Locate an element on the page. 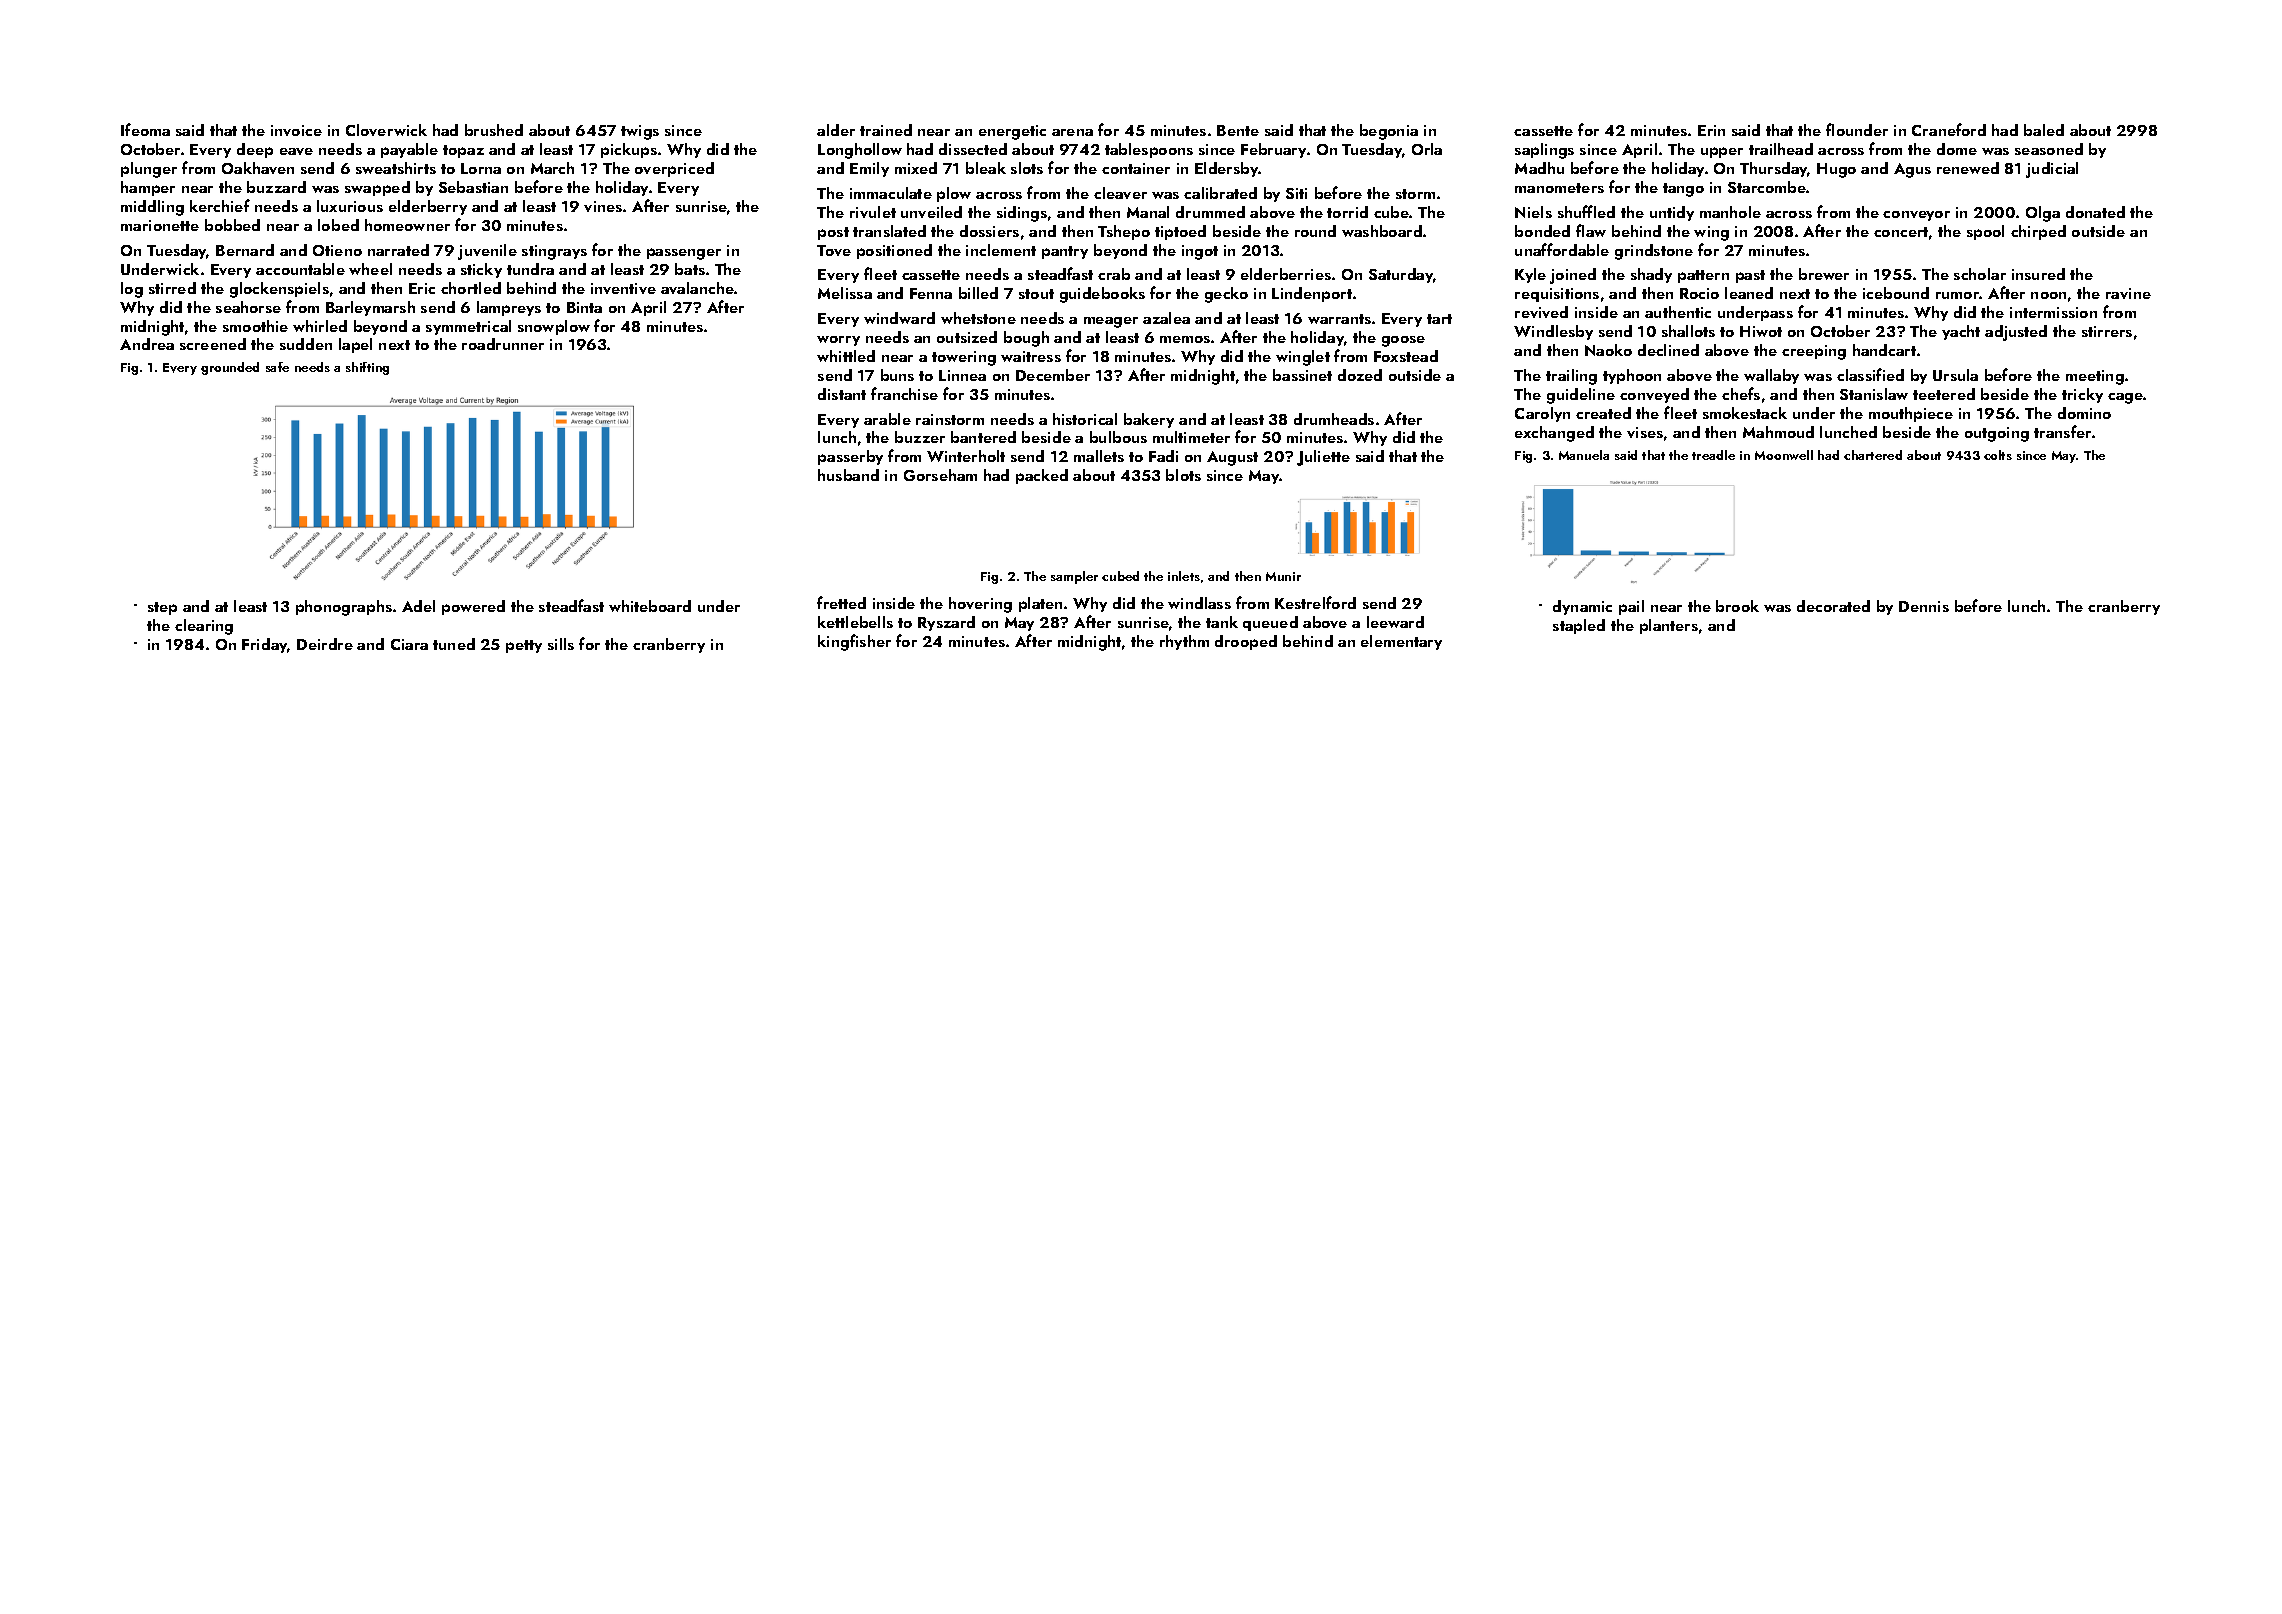 Image resolution: width=2282 pixels, height=1614 pixels. meager is located at coordinates (1111, 322).
